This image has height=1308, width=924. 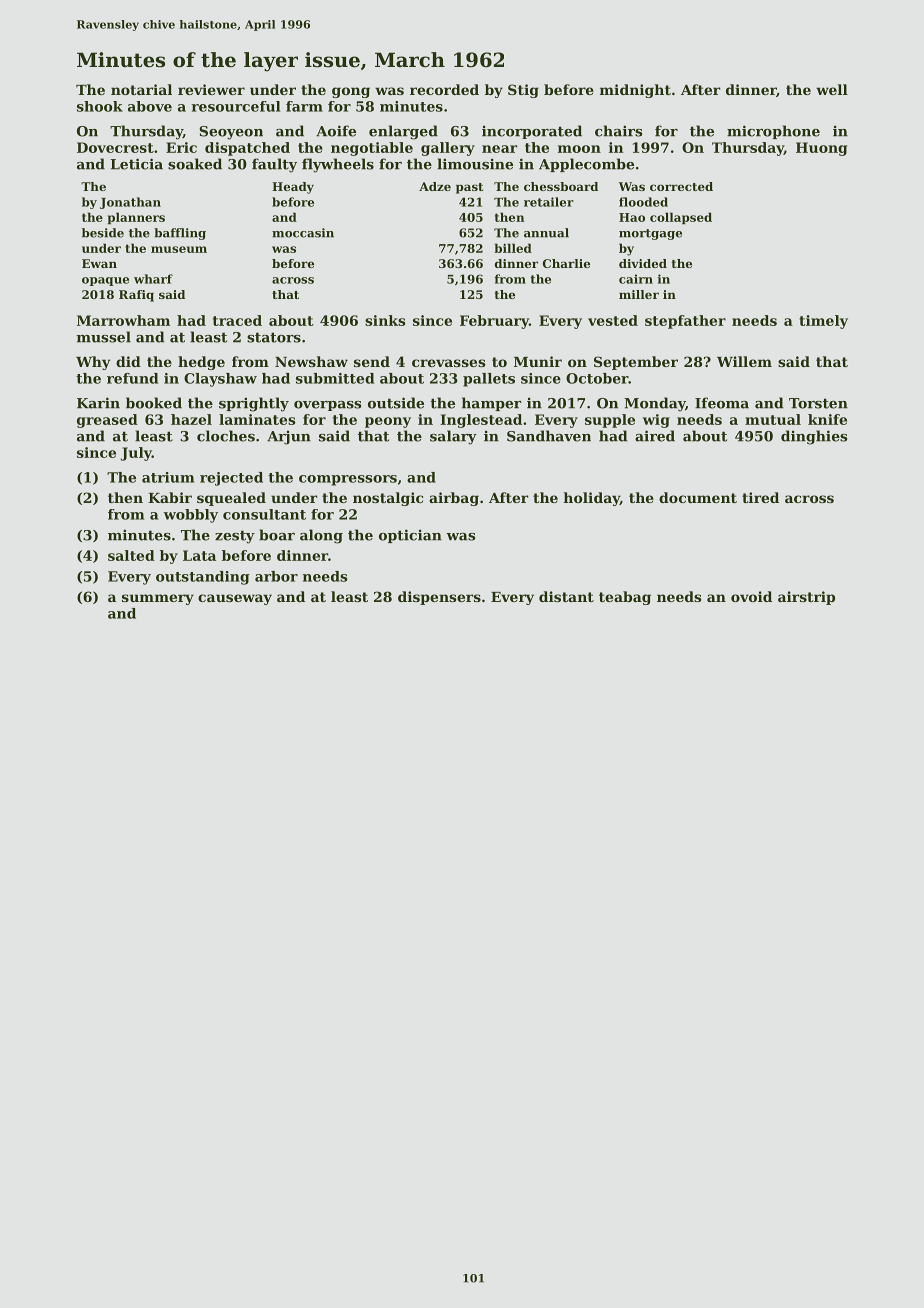 I want to click on summery, so click(x=158, y=599).
